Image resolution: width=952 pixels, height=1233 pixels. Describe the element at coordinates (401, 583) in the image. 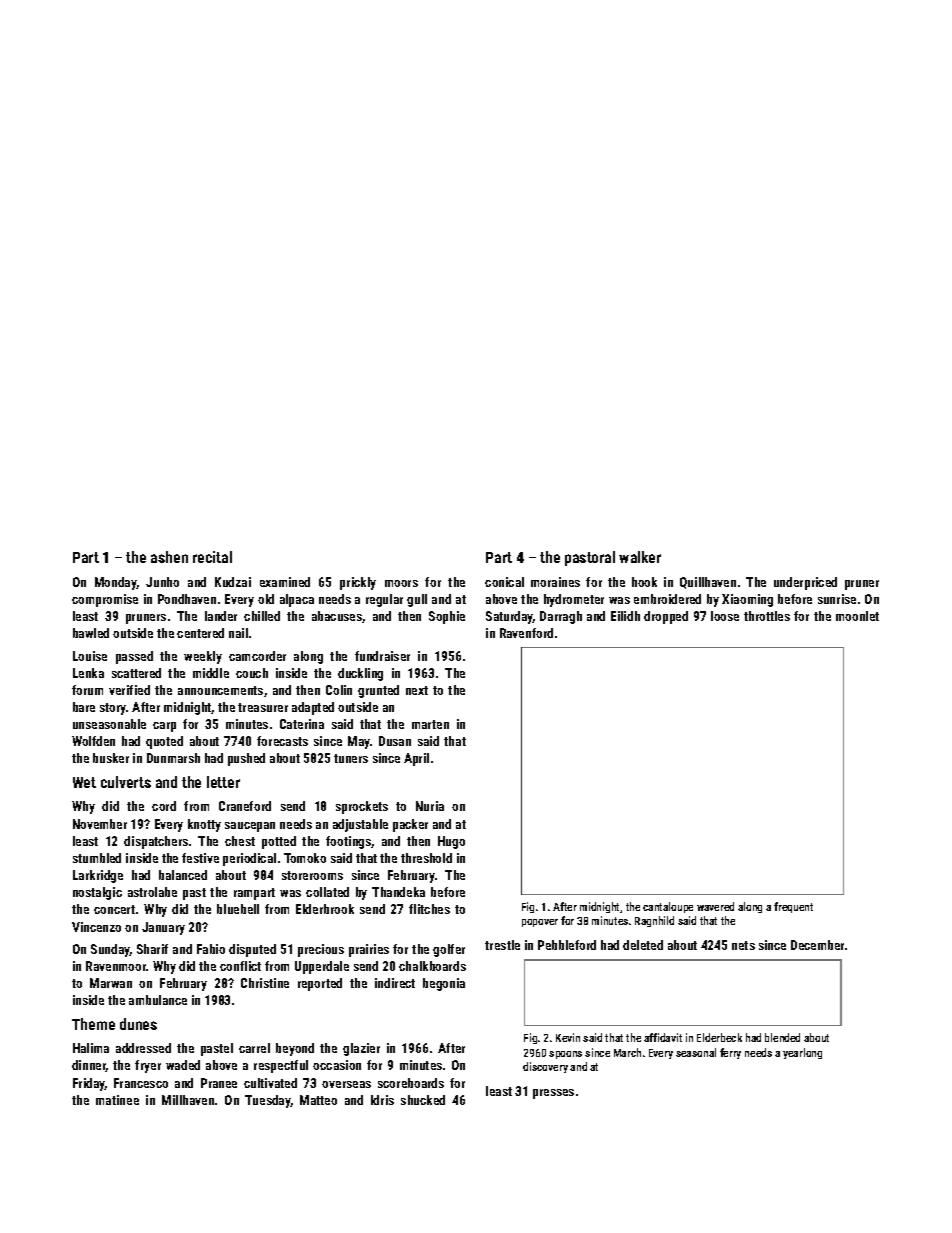

I see `moors` at that location.
